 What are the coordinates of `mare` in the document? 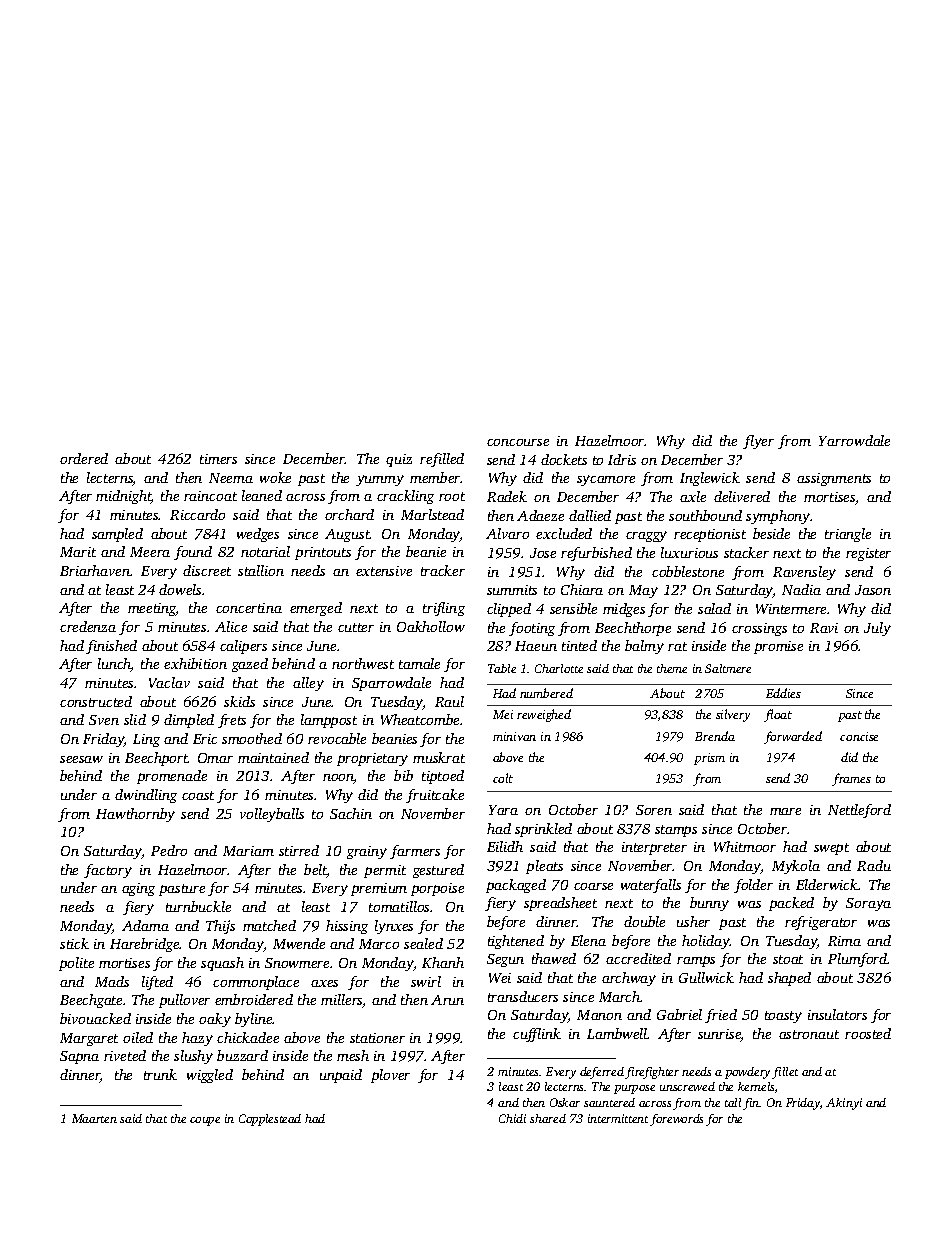 It's located at (785, 811).
